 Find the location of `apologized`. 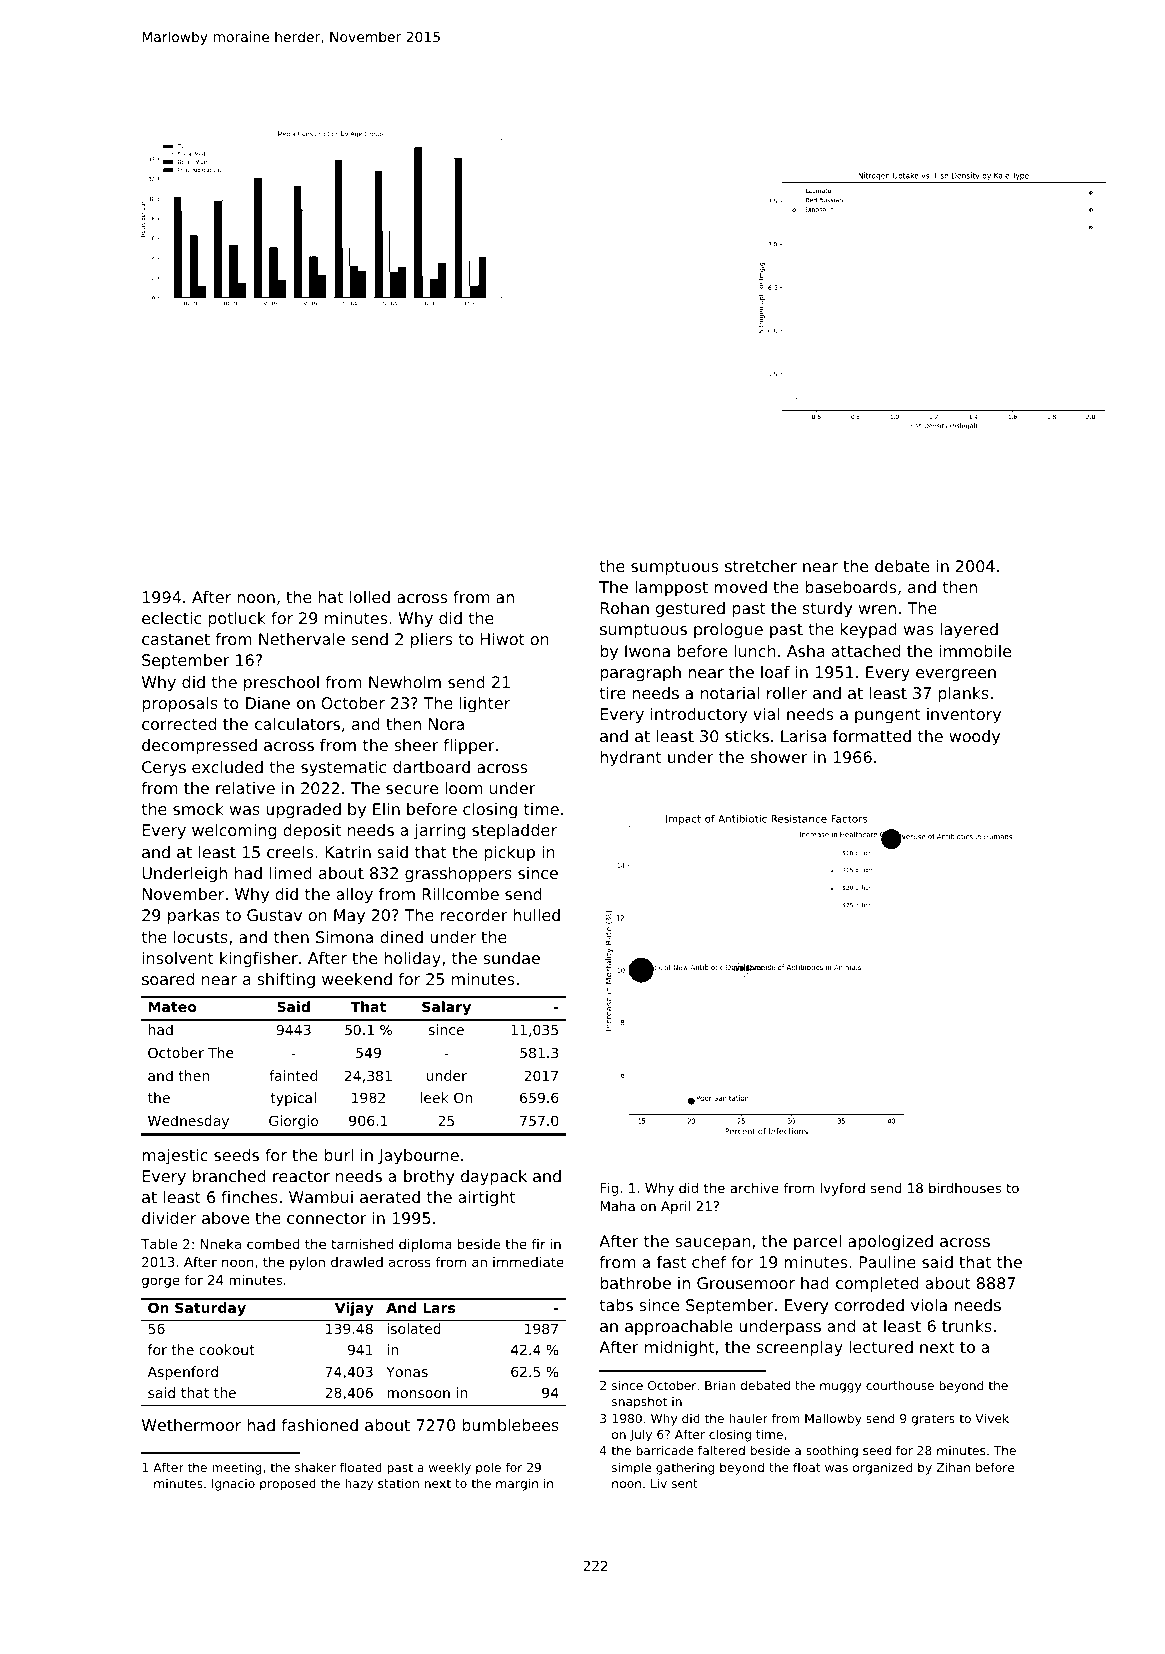

apologized is located at coordinates (890, 1243).
